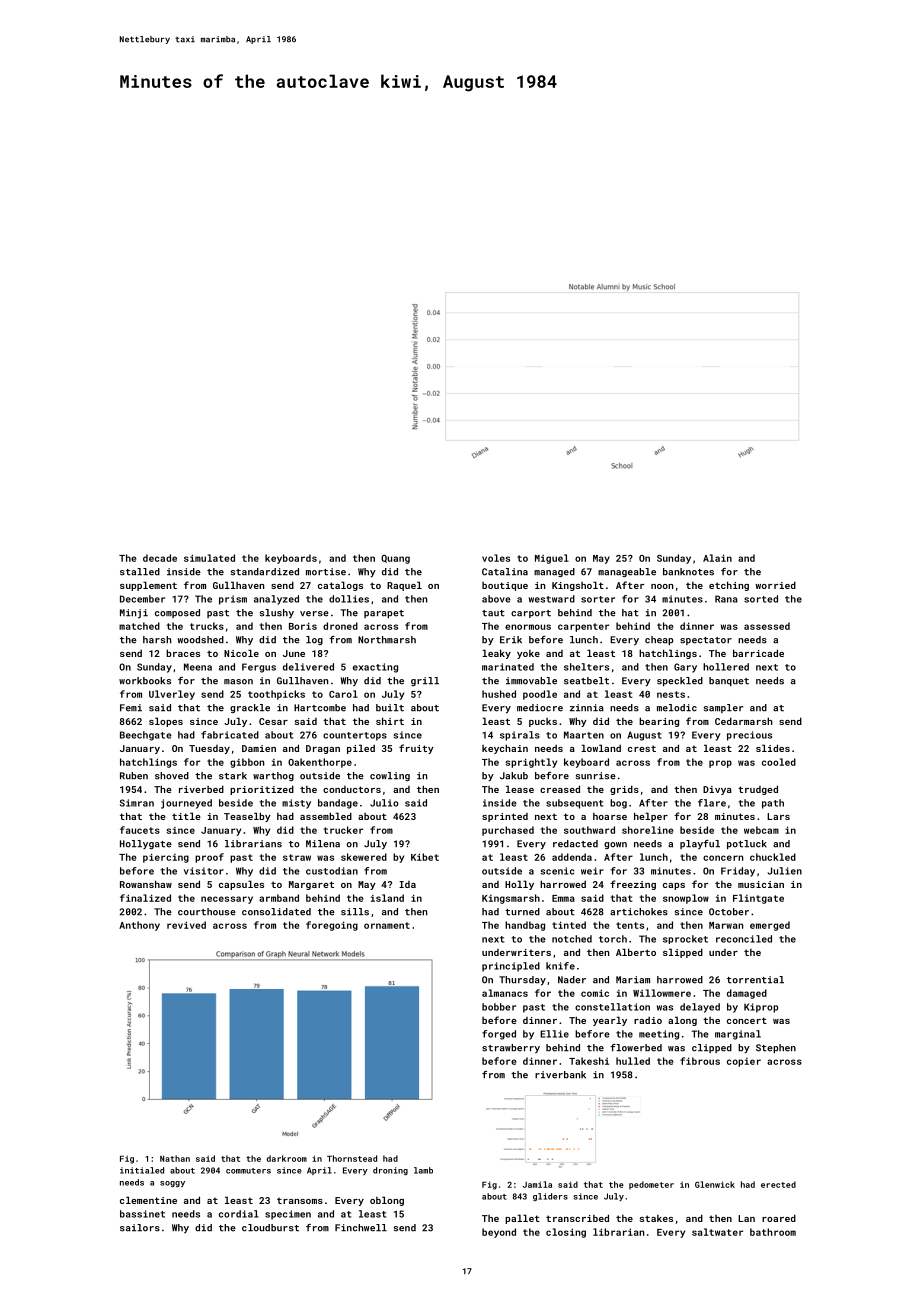 The image size is (924, 1308). Describe the element at coordinates (499, 1035) in the document. I see `forged` at that location.
